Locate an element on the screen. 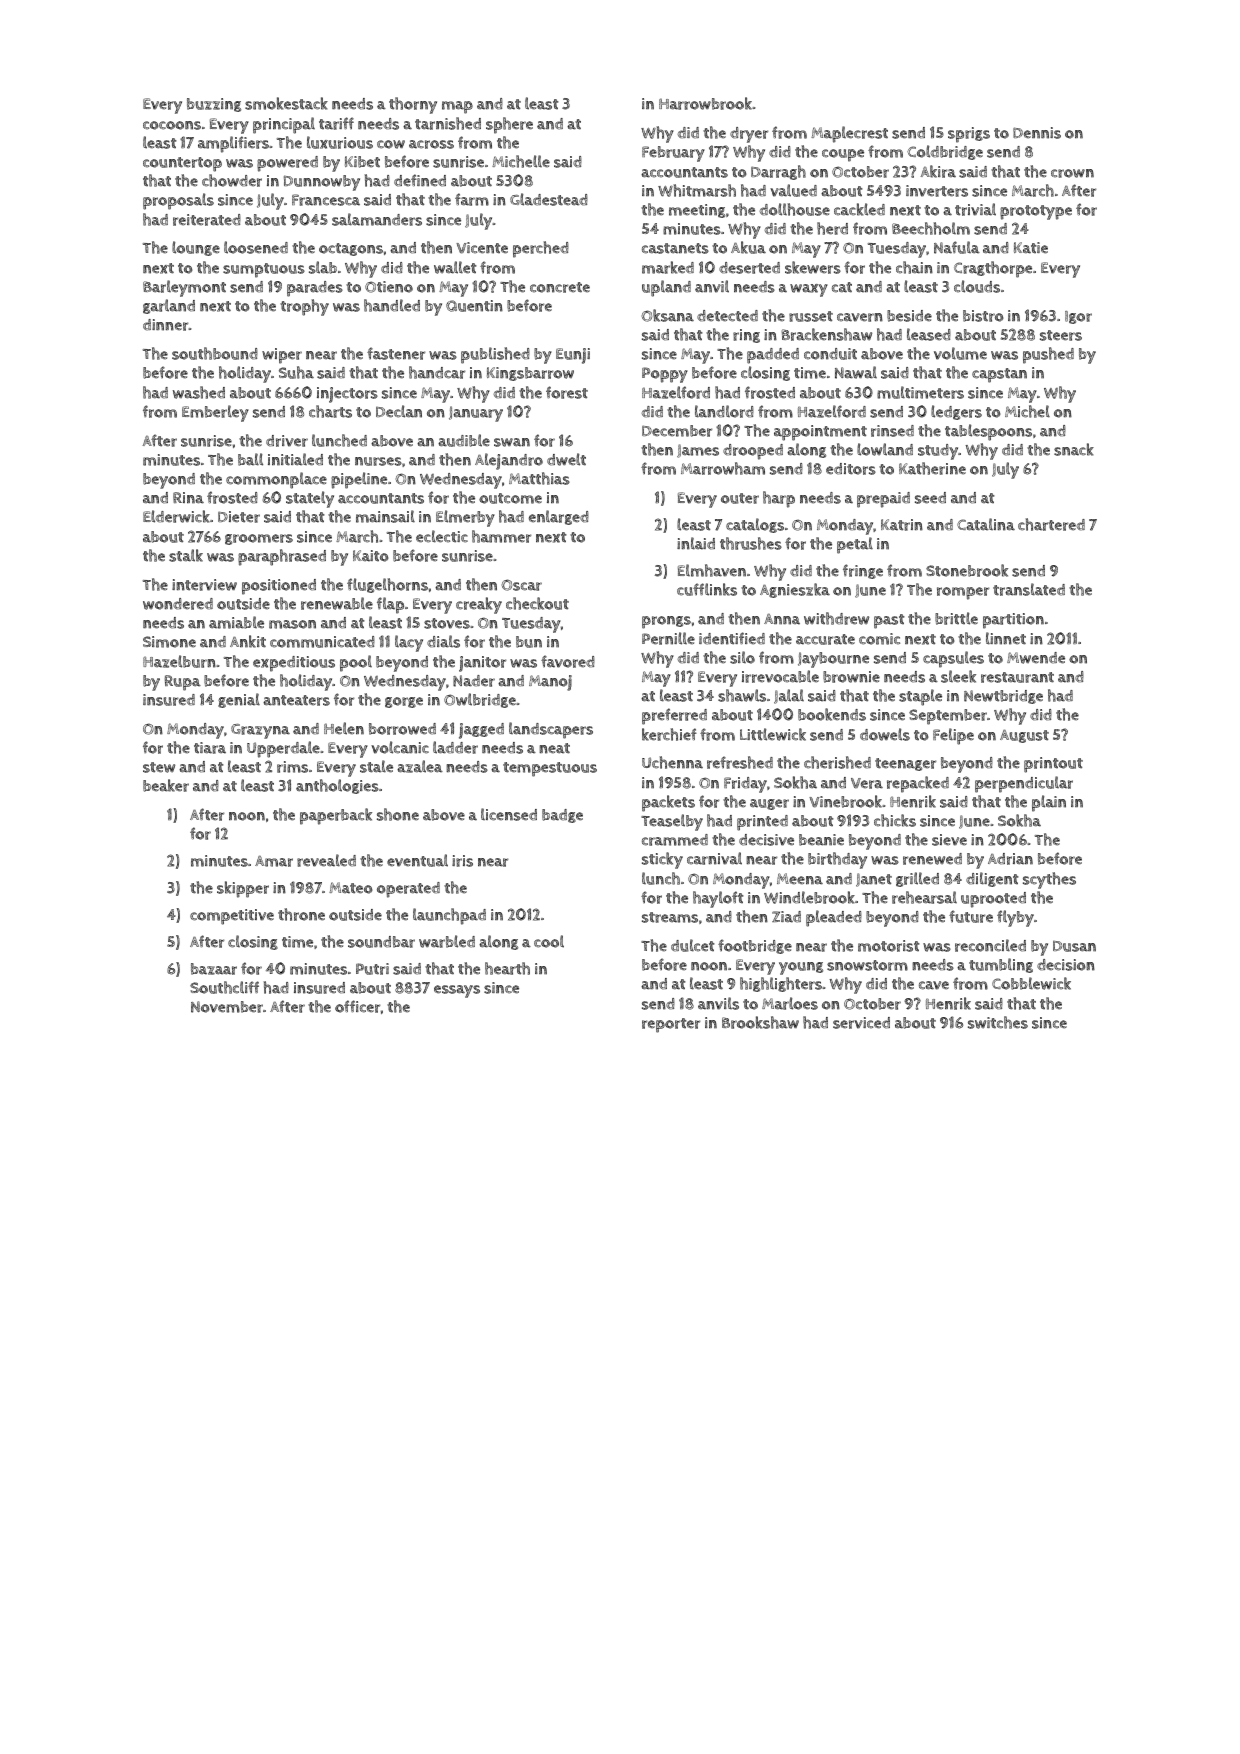  beaker is located at coordinates (166, 785).
